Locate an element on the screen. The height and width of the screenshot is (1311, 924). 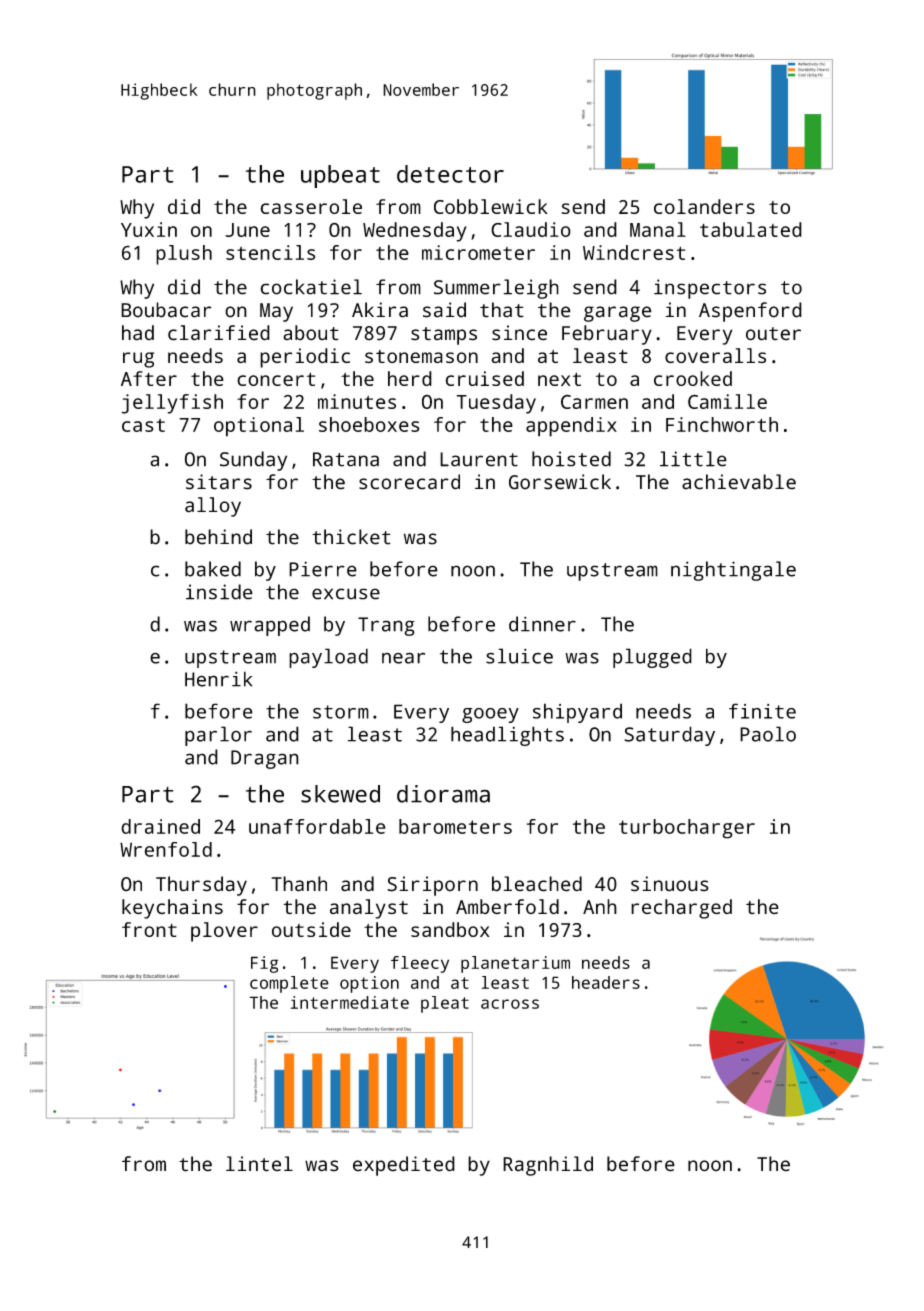
headers is located at coordinates (606, 982).
